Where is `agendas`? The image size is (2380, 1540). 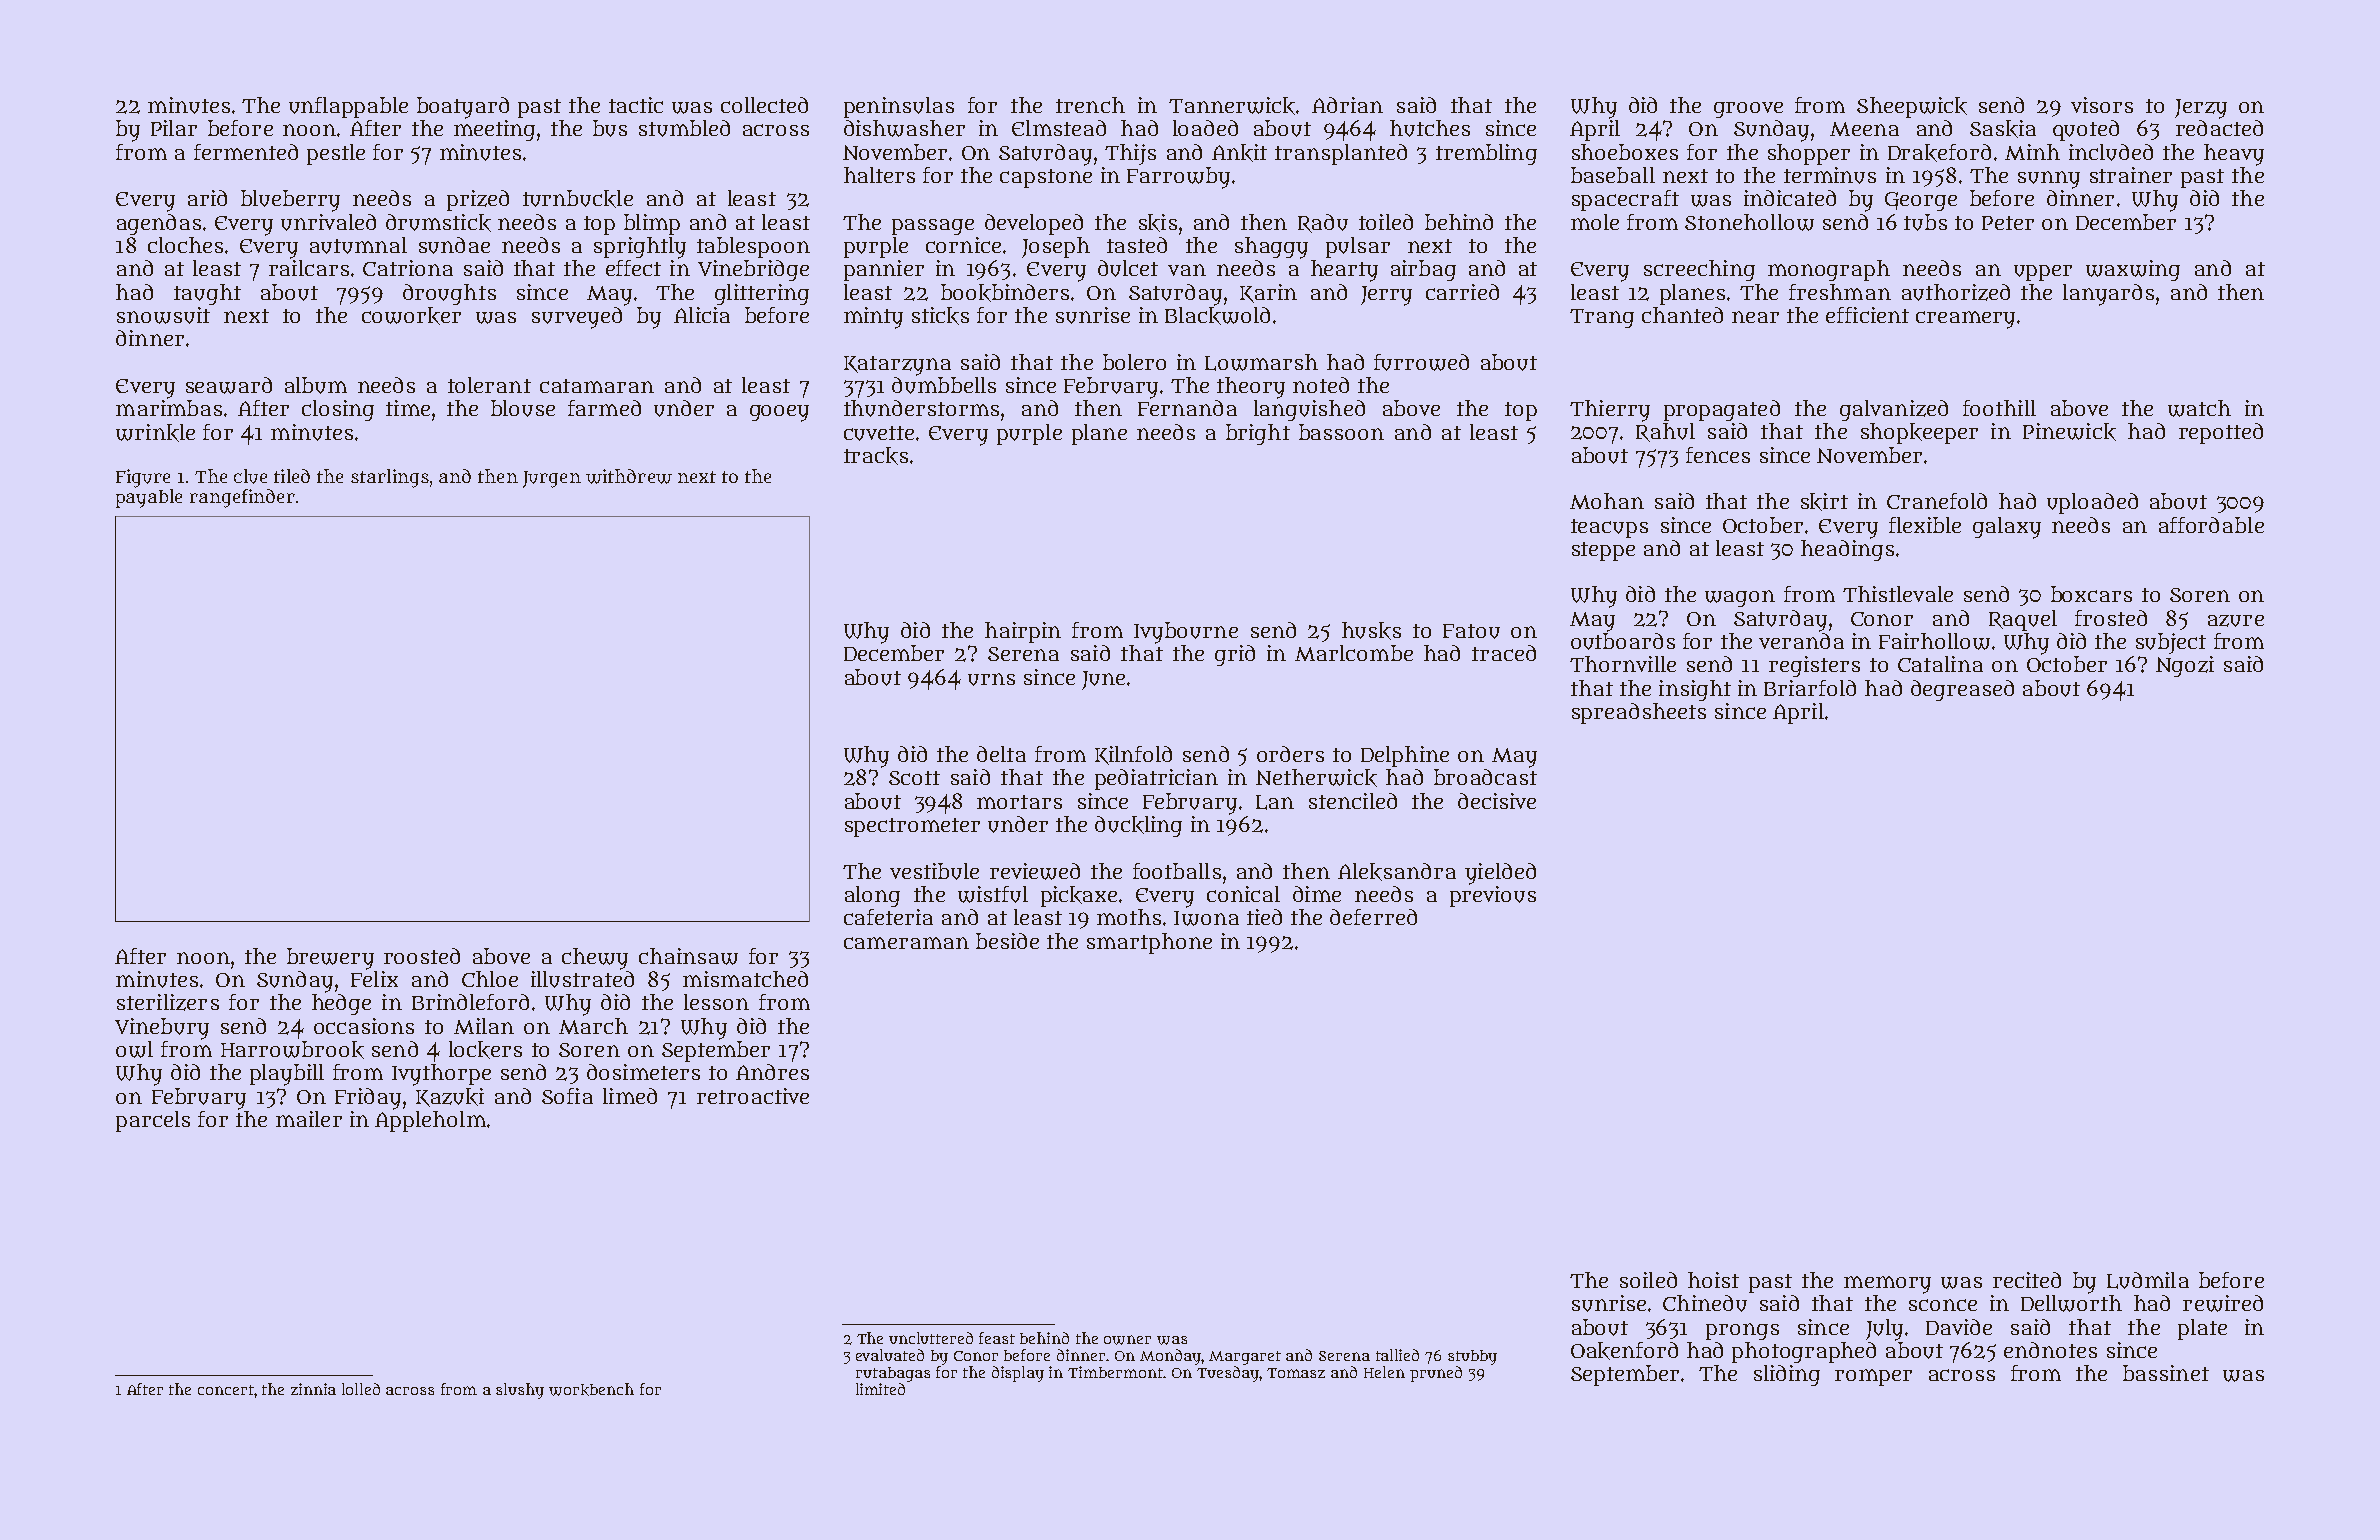
agendas is located at coordinates (159, 224).
